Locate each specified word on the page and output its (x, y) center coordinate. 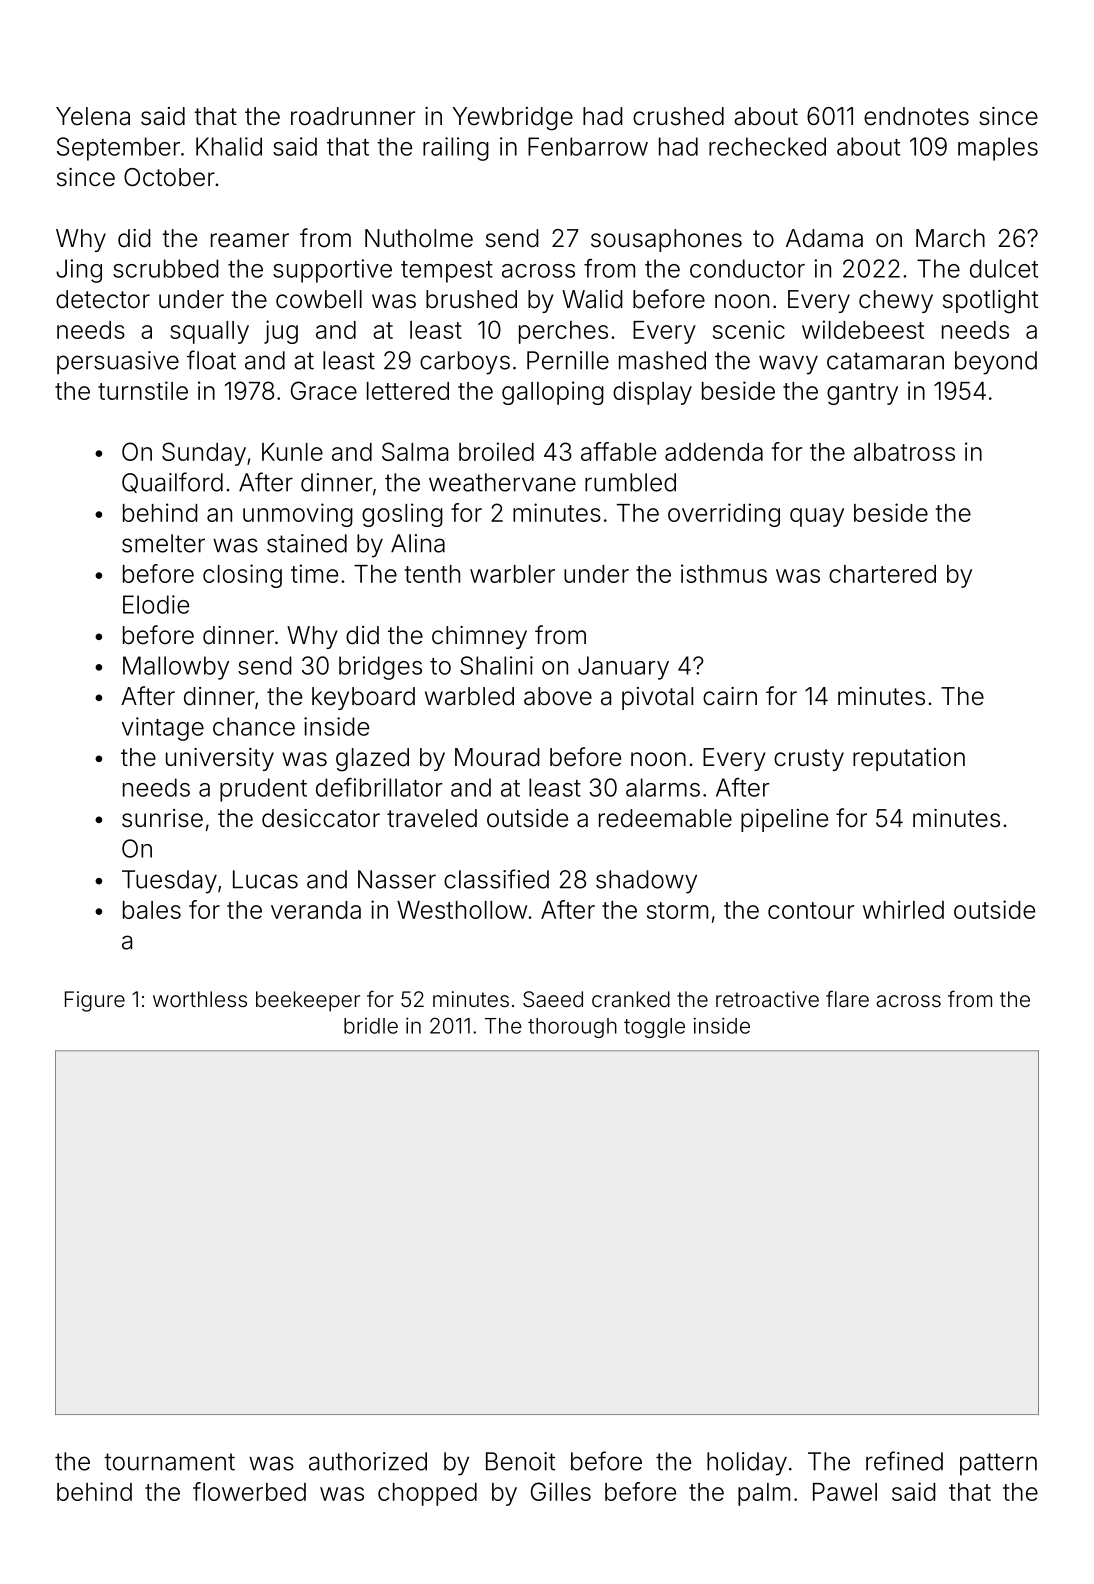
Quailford (172, 482)
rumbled (630, 482)
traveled (432, 818)
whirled (903, 909)
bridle (371, 1026)
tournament (169, 1462)
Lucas (265, 879)
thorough (572, 1028)
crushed (678, 116)
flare (847, 998)
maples (998, 149)
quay (817, 517)
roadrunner (353, 116)
